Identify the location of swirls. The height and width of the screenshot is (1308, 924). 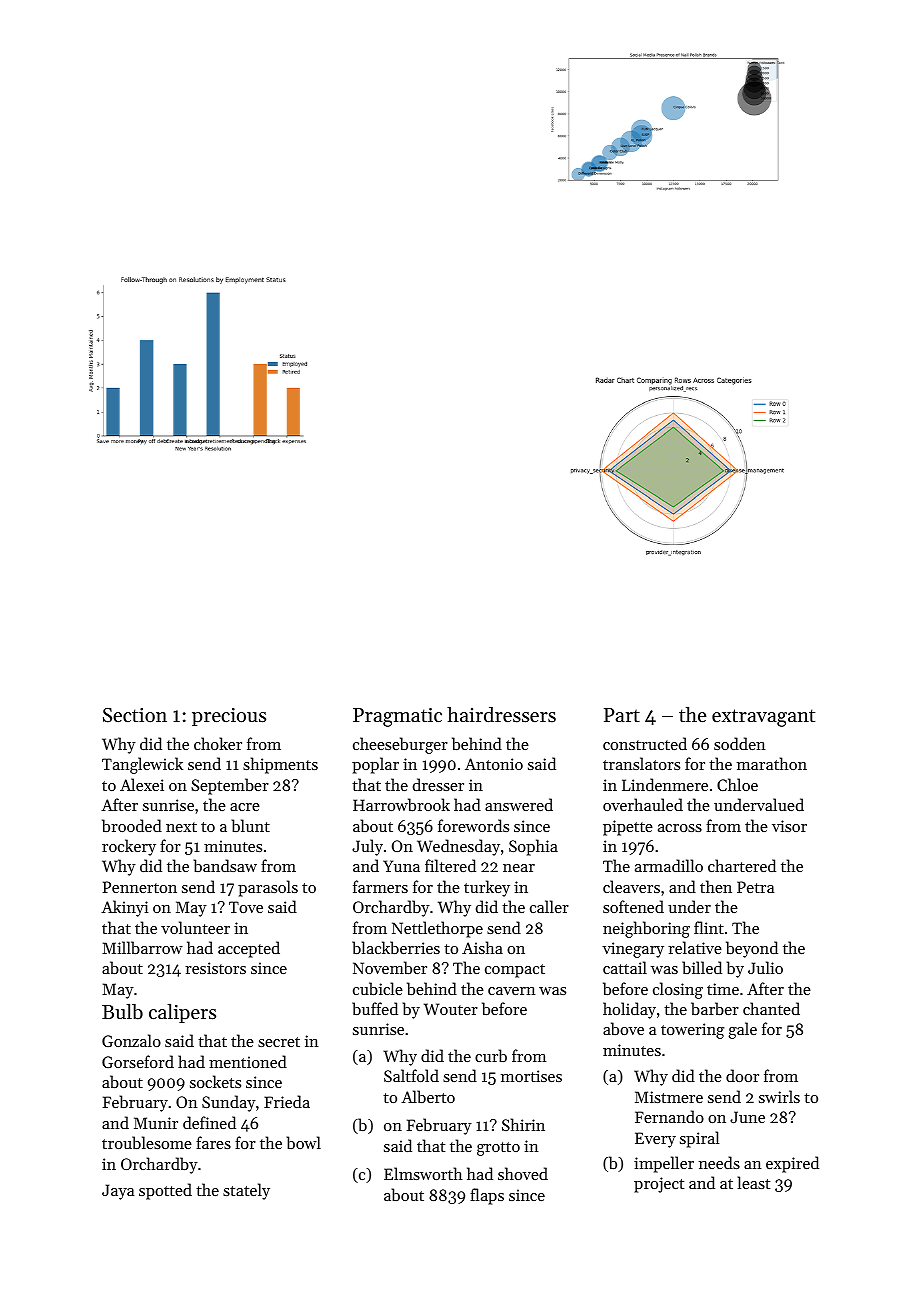
(779, 1096).
